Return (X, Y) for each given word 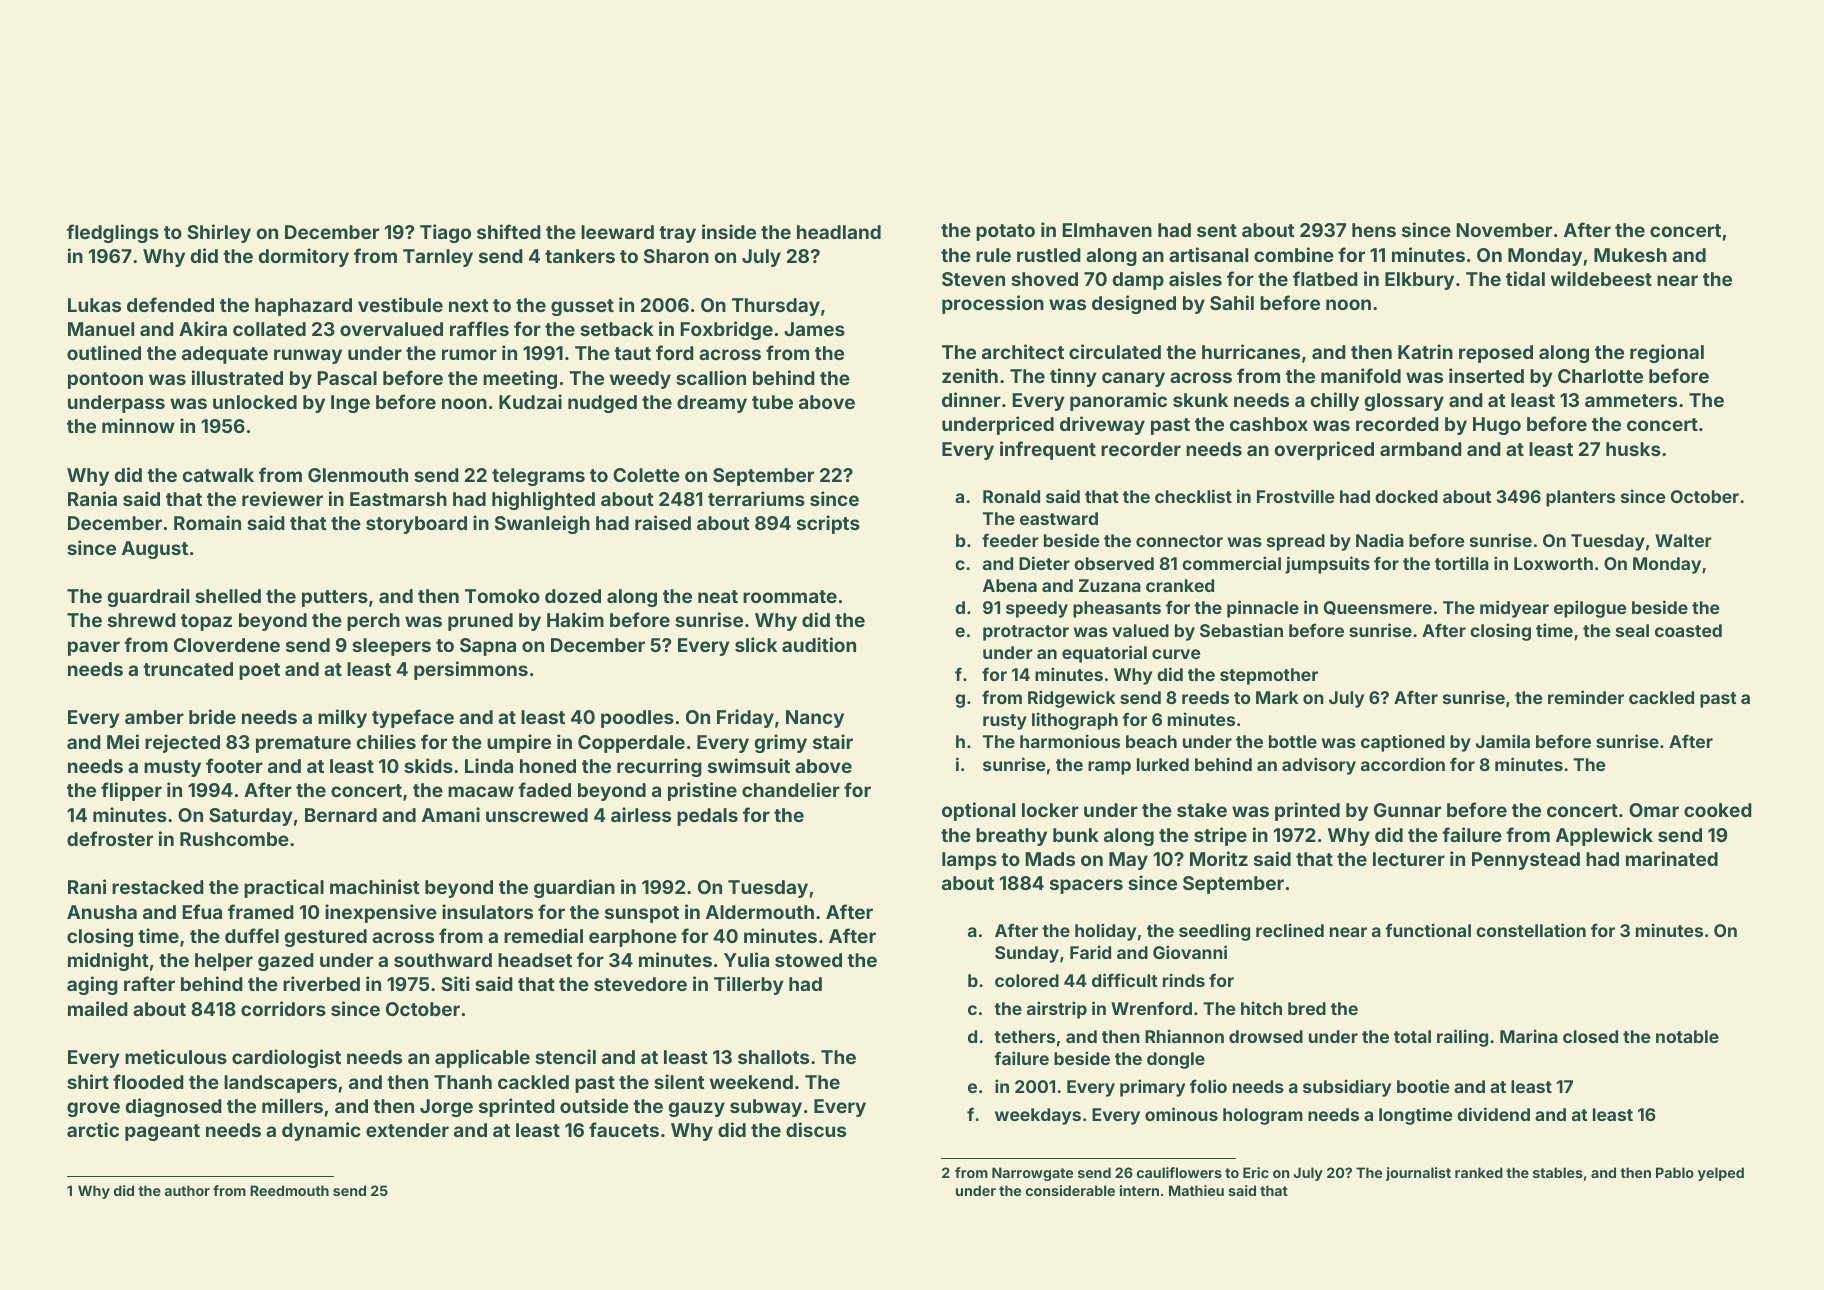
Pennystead (1526, 861)
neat (718, 596)
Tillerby (749, 985)
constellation (1531, 930)
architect (1023, 351)
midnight (108, 961)
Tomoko (502, 596)
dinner (971, 399)
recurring (659, 767)
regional (1667, 353)
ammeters (1631, 400)
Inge (350, 404)
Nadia (1380, 540)
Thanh (463, 1082)
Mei (123, 741)
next (469, 305)
